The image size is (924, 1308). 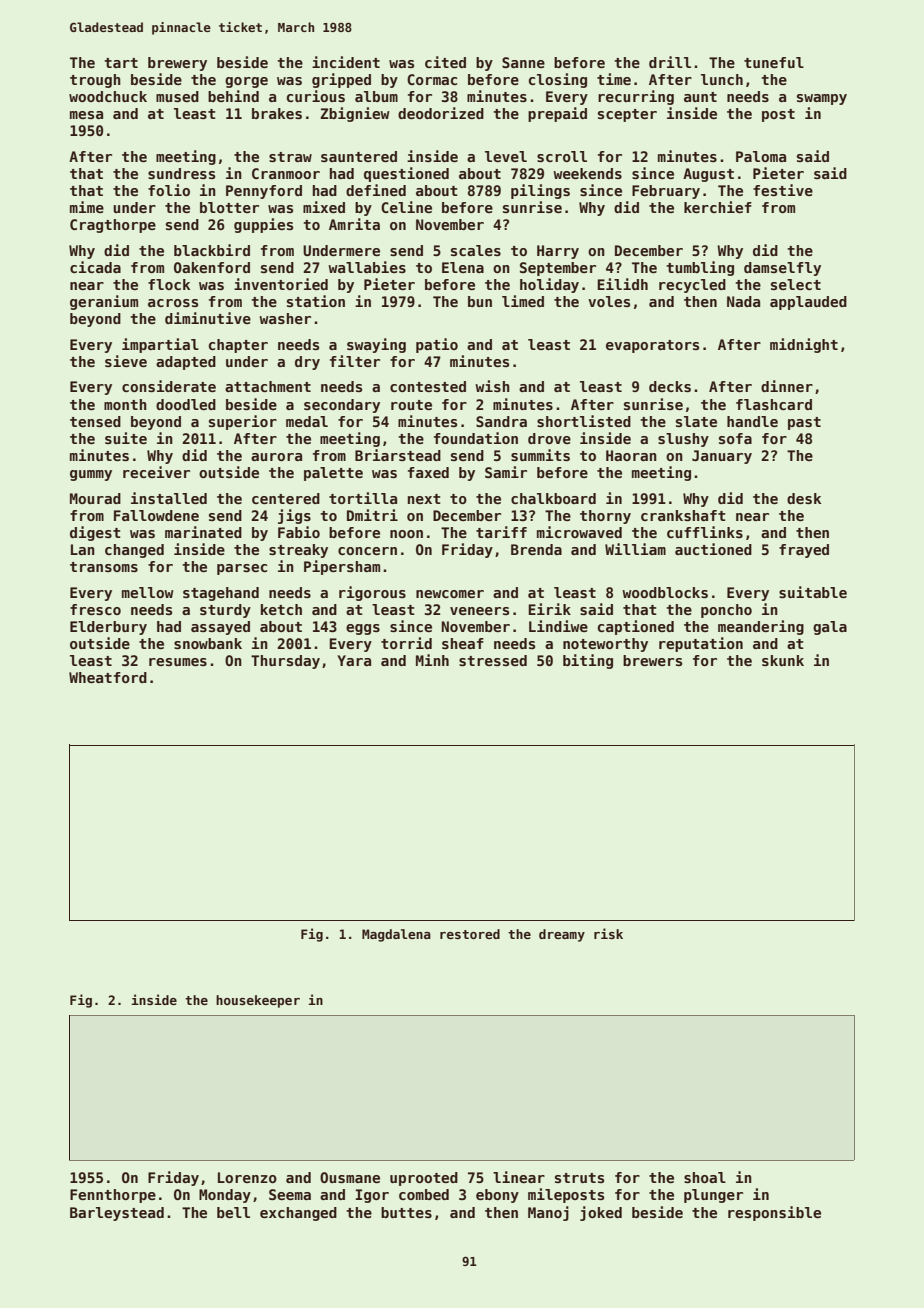 I want to click on Yara, so click(x=354, y=660).
